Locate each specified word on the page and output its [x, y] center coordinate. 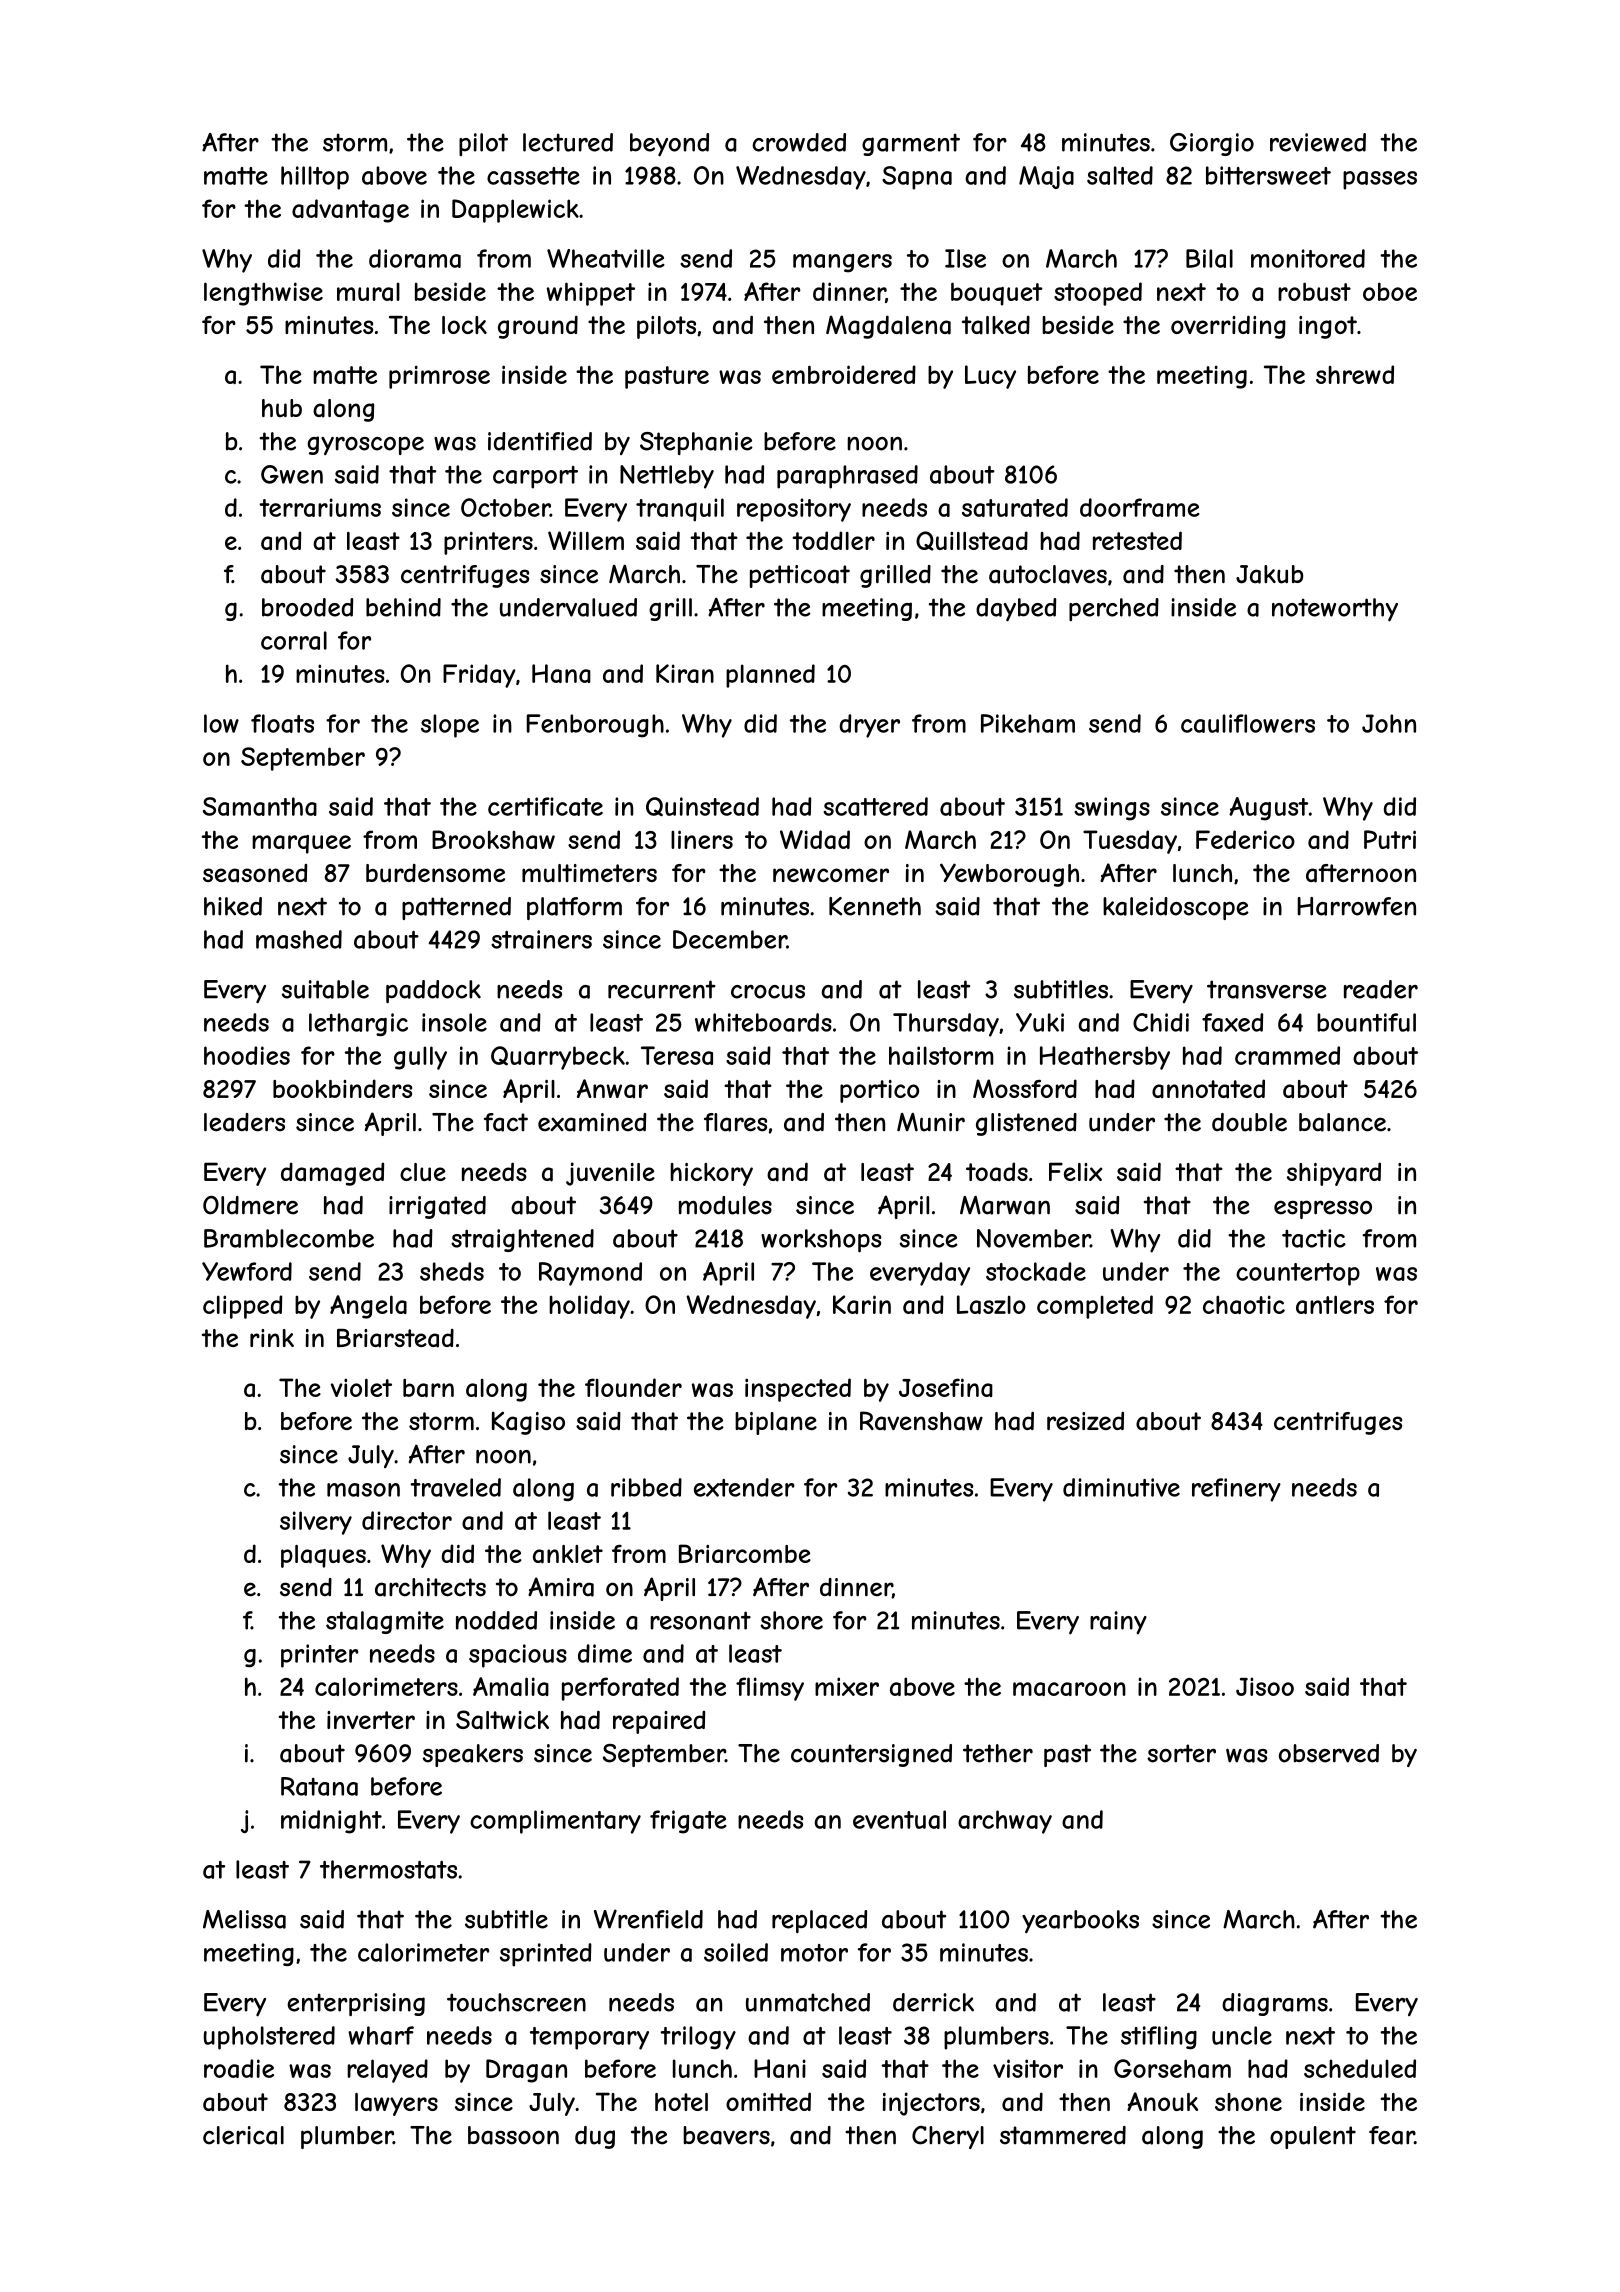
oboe [1390, 291]
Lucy [990, 377]
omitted [768, 2101]
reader [1381, 989]
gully [420, 1058]
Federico [1245, 839]
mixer [847, 1686]
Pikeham [1028, 723]
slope [450, 726]
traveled [455, 1487]
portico [879, 1091]
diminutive [1121, 1487]
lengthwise [263, 294]
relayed [387, 2071]
